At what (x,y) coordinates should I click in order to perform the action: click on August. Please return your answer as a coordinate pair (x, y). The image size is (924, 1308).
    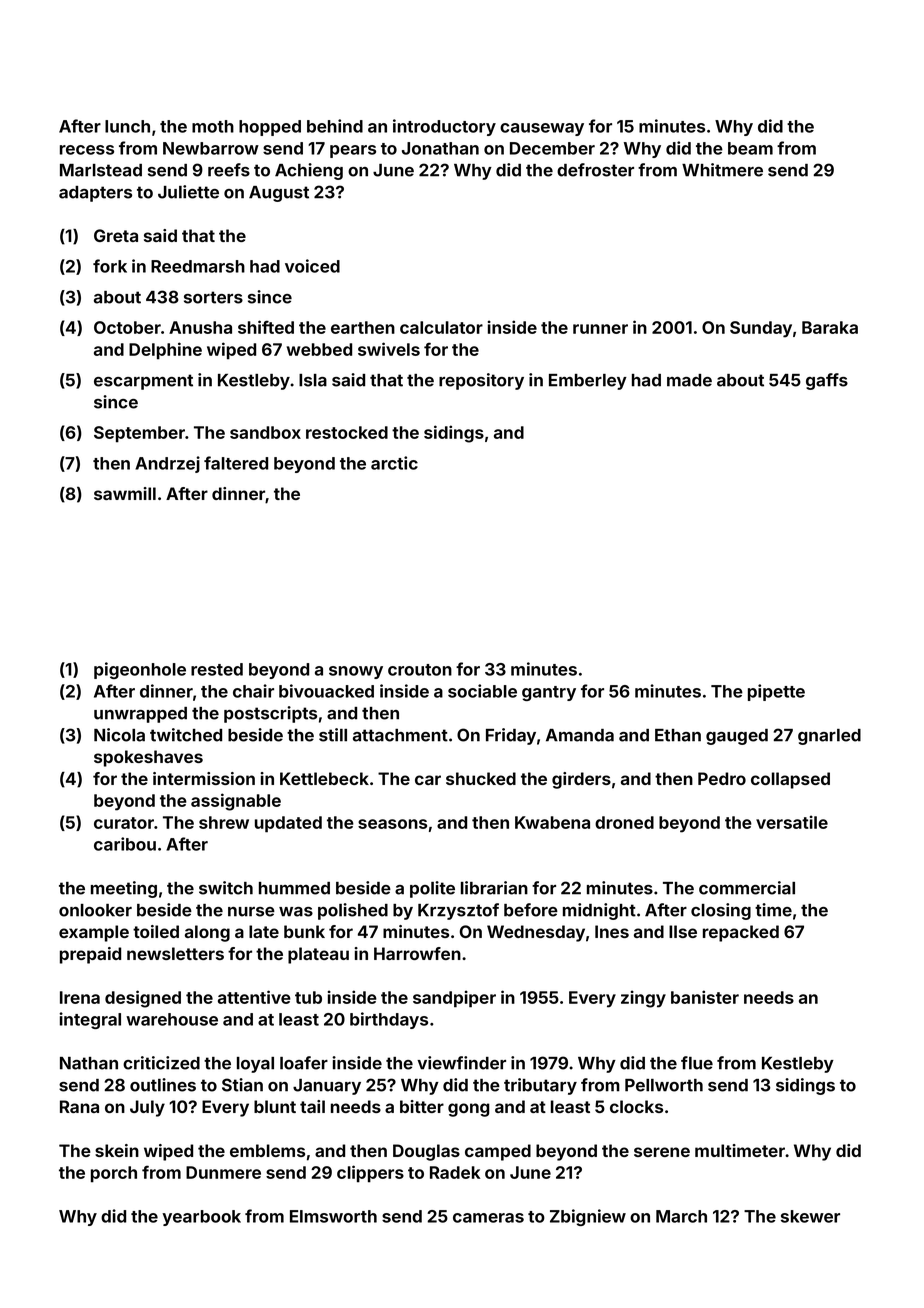
    Looking at the image, I should click on (279, 194).
